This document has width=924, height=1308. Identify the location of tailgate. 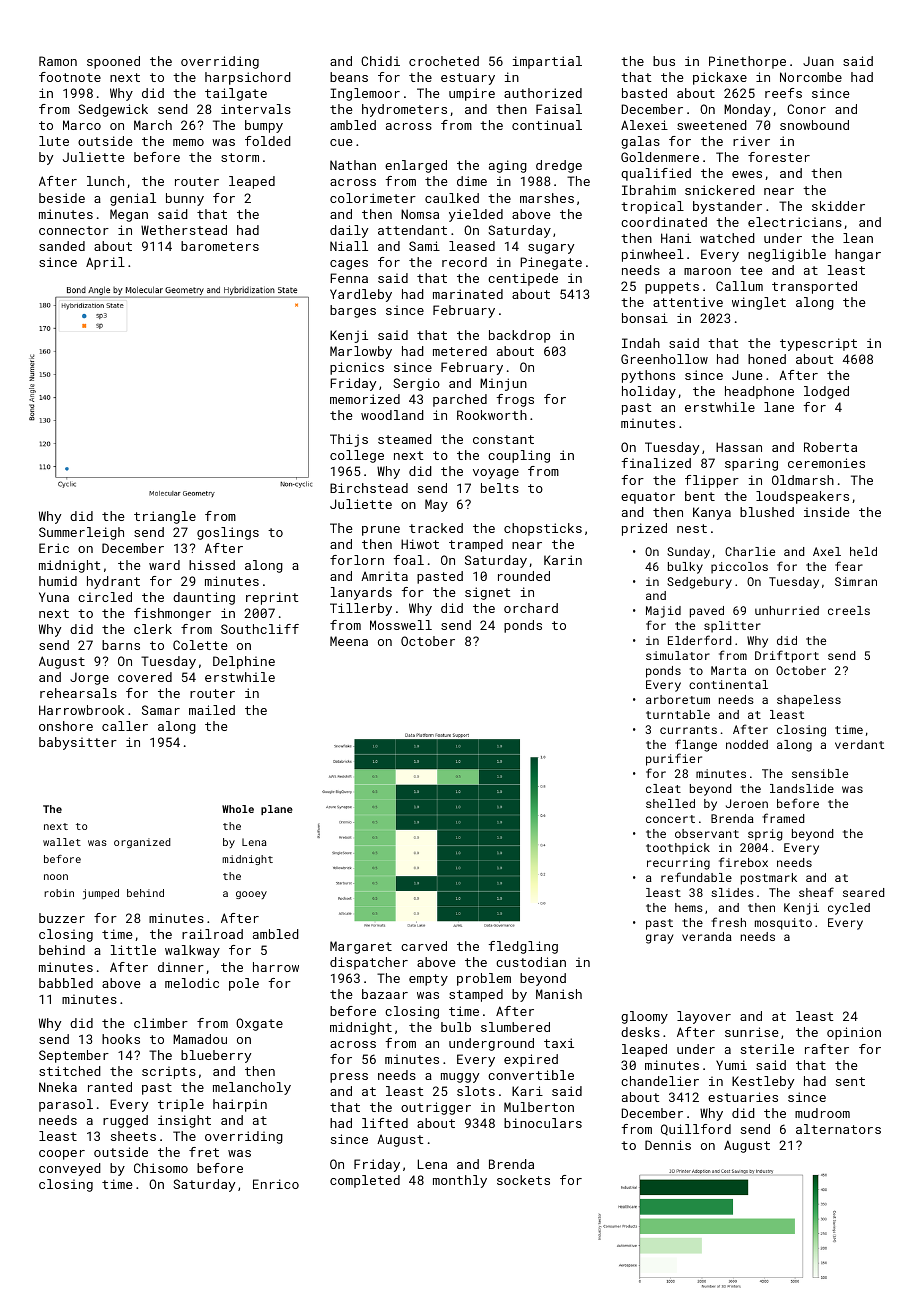
(236, 94).
